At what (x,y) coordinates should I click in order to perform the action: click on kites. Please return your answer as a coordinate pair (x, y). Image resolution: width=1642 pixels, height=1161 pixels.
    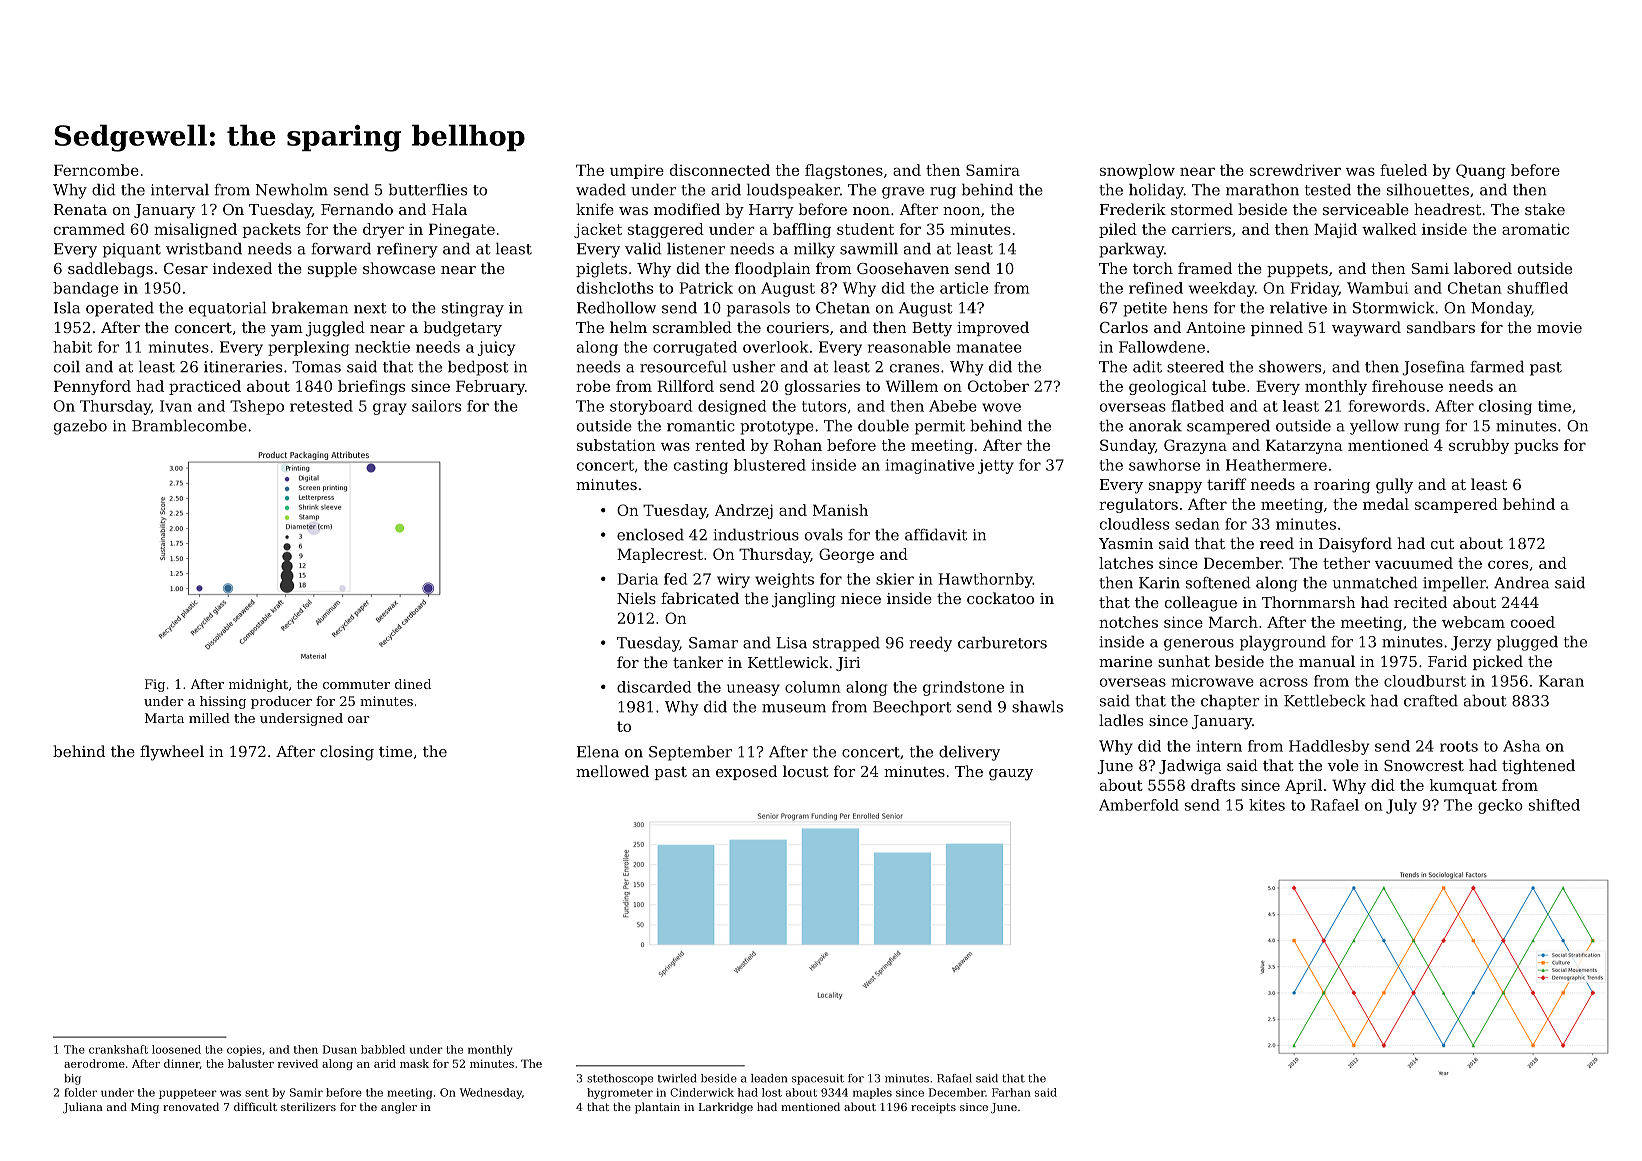
    Looking at the image, I should click on (1267, 805).
